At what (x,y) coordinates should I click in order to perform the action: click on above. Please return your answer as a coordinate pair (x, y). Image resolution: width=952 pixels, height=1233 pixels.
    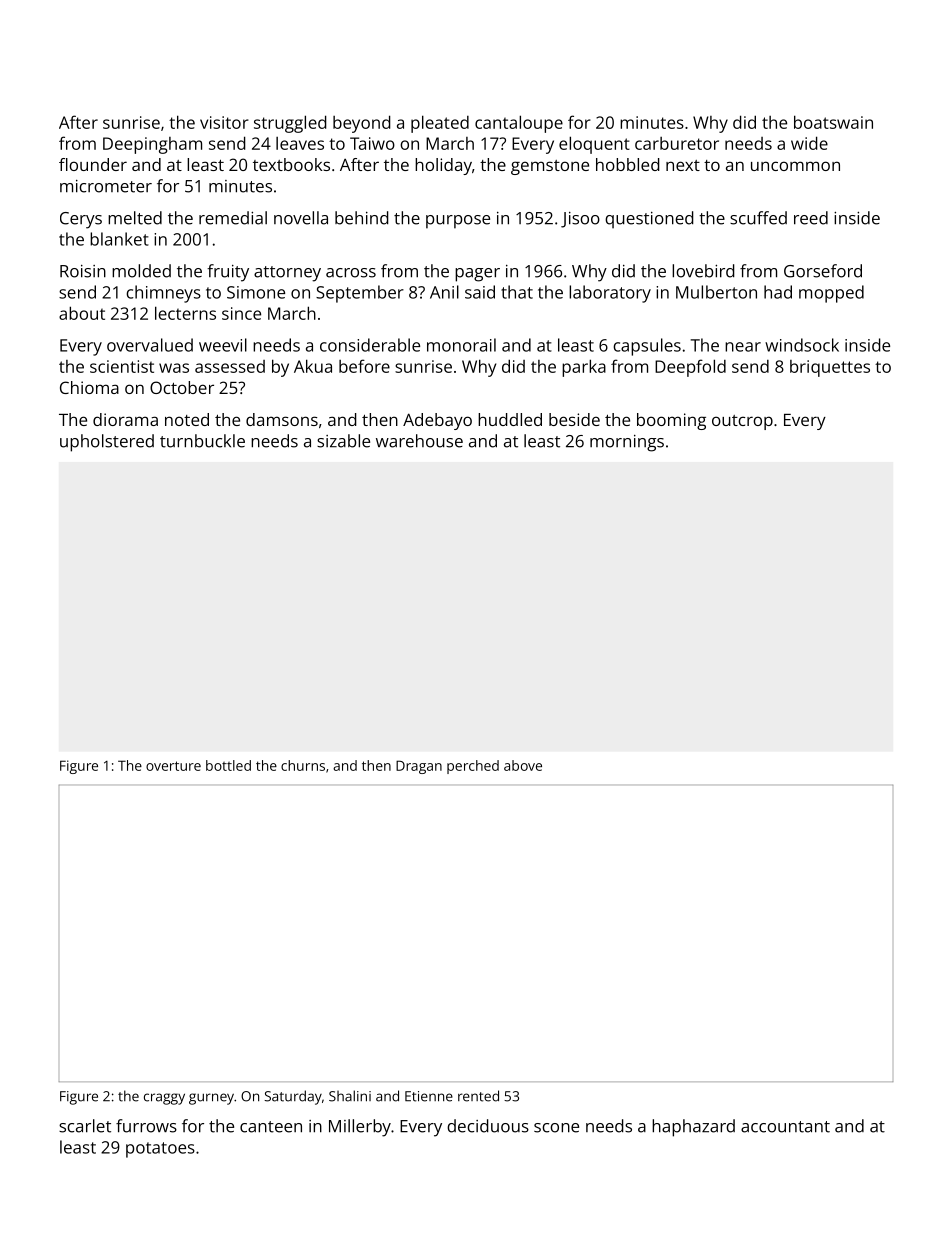
    Looking at the image, I should click on (523, 765).
